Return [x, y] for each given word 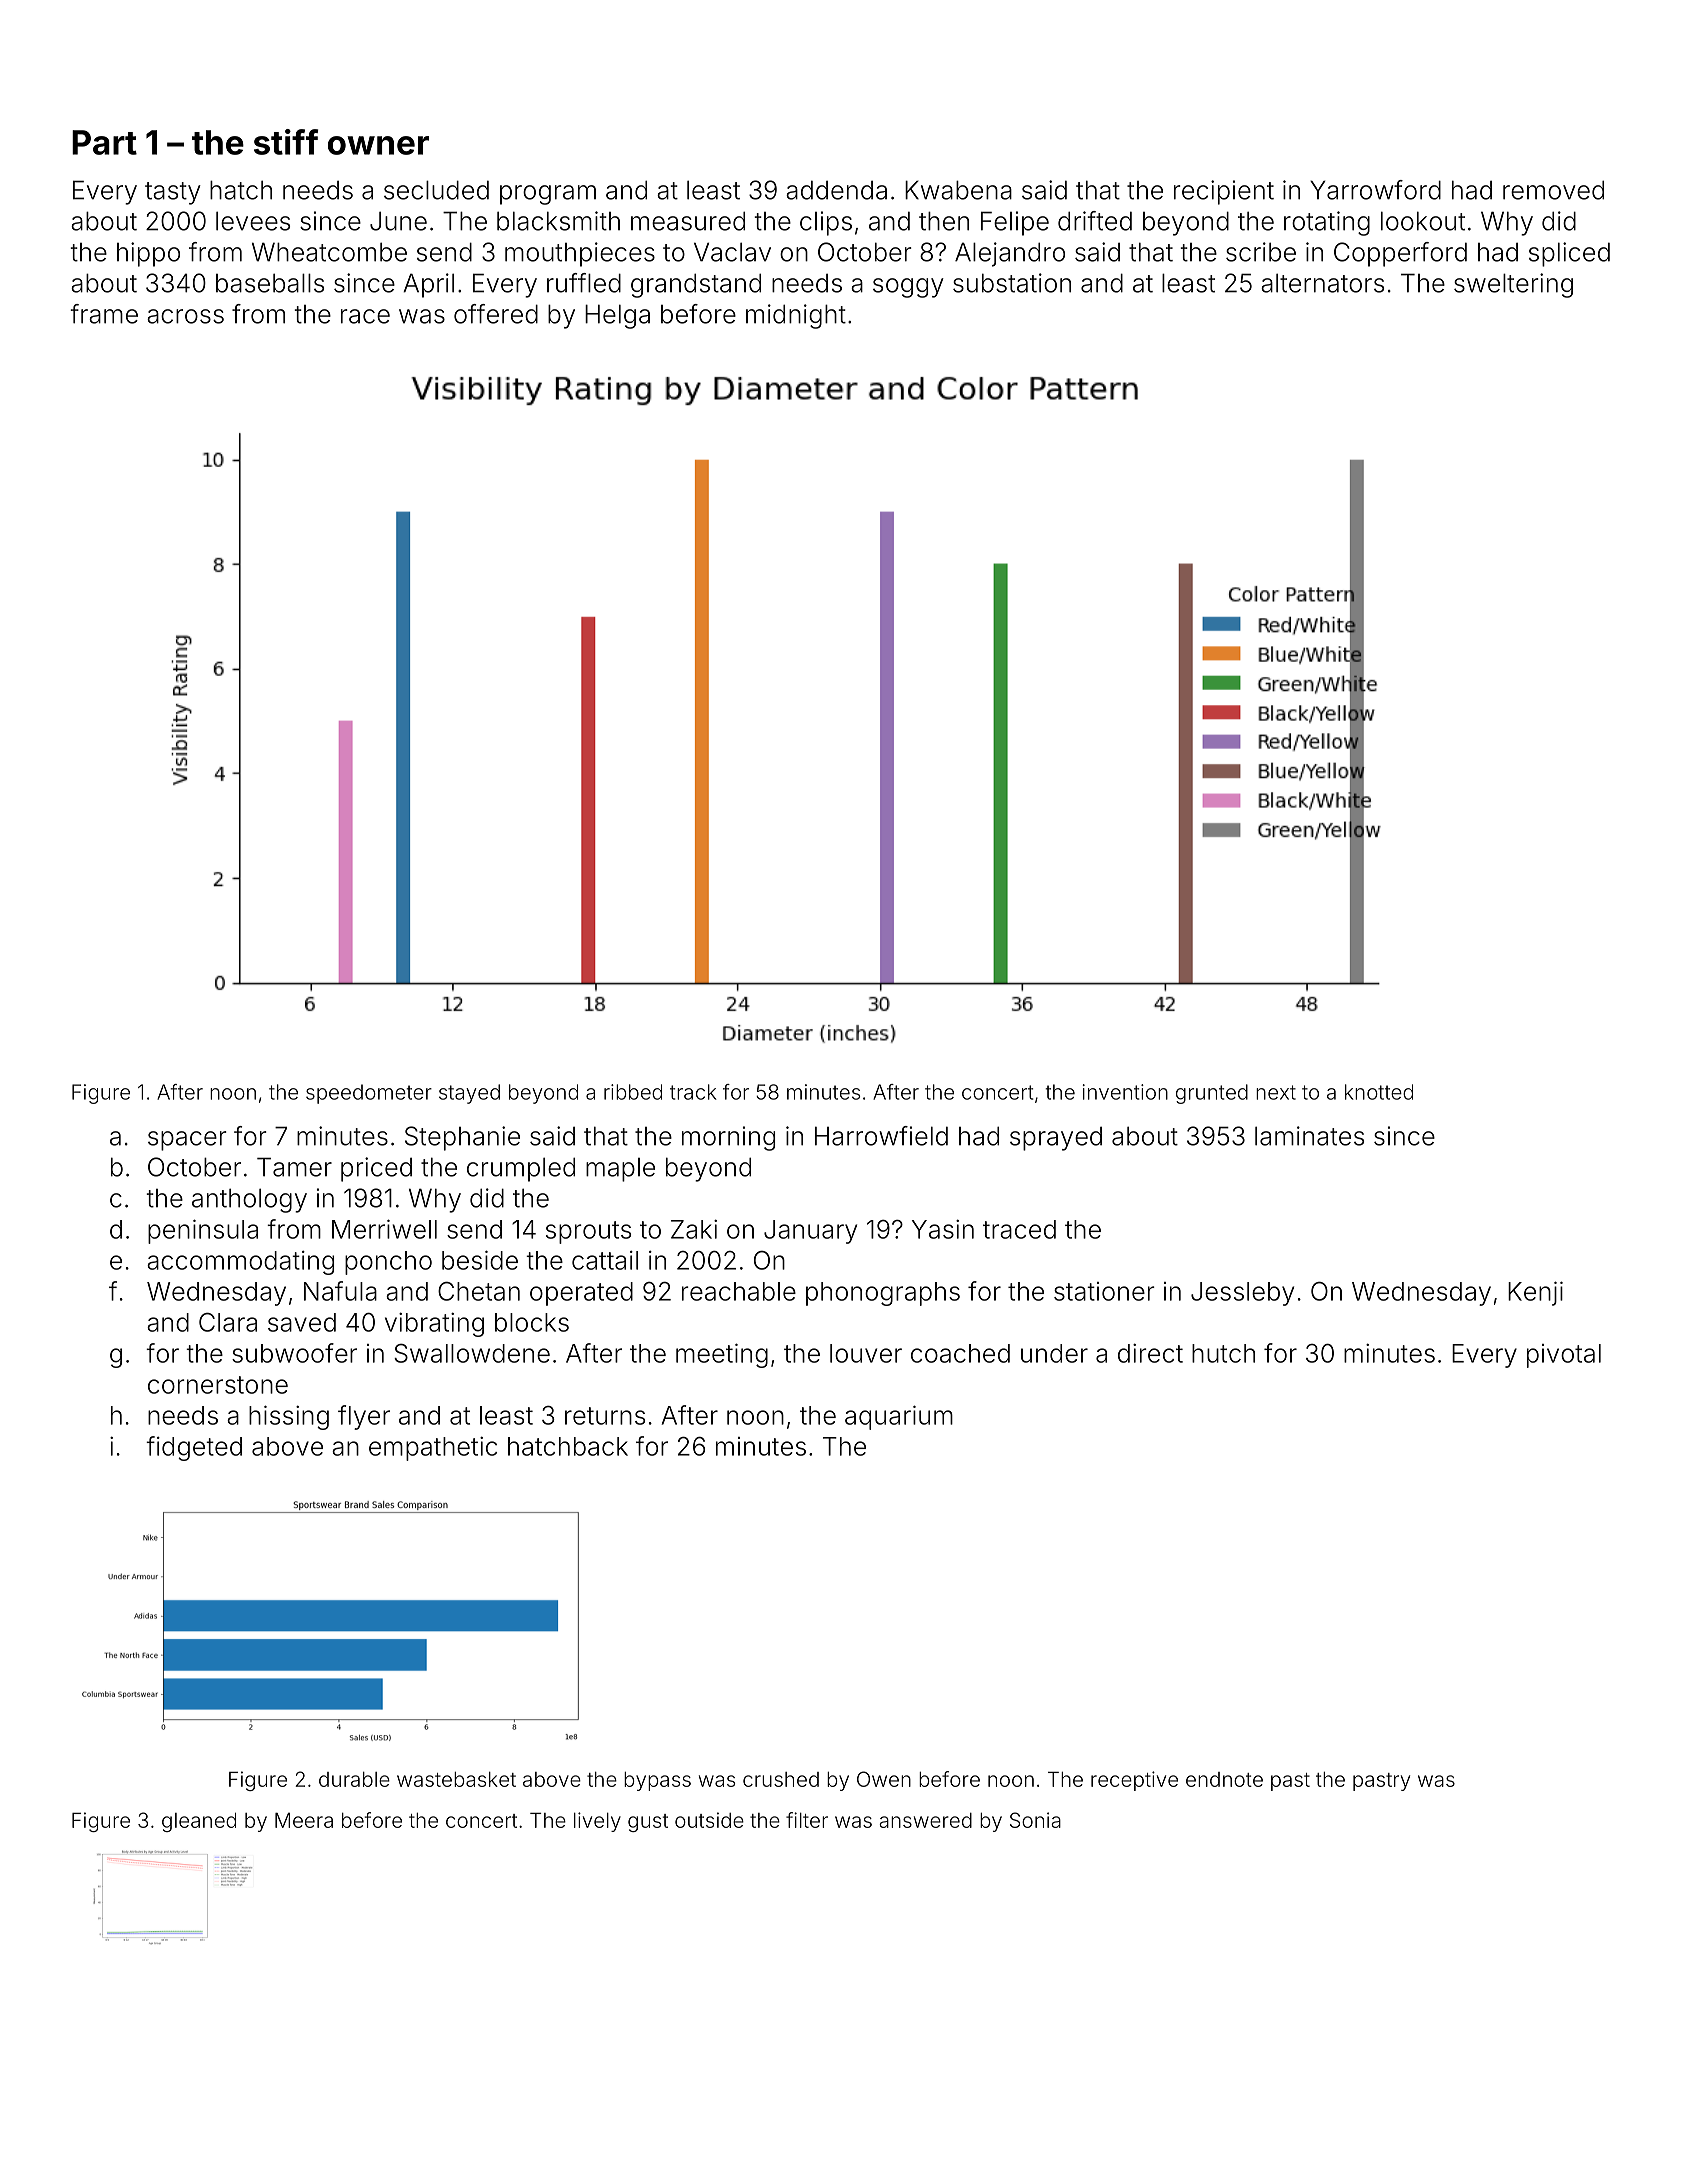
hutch [1223, 1353]
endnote [1224, 1779]
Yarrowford [1375, 190]
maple [620, 1170]
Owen [884, 1779]
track [693, 1092]
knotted [1379, 1092]
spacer [187, 1141]
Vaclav [732, 252]
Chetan [479, 1291]
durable [354, 1779]
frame [104, 314]
